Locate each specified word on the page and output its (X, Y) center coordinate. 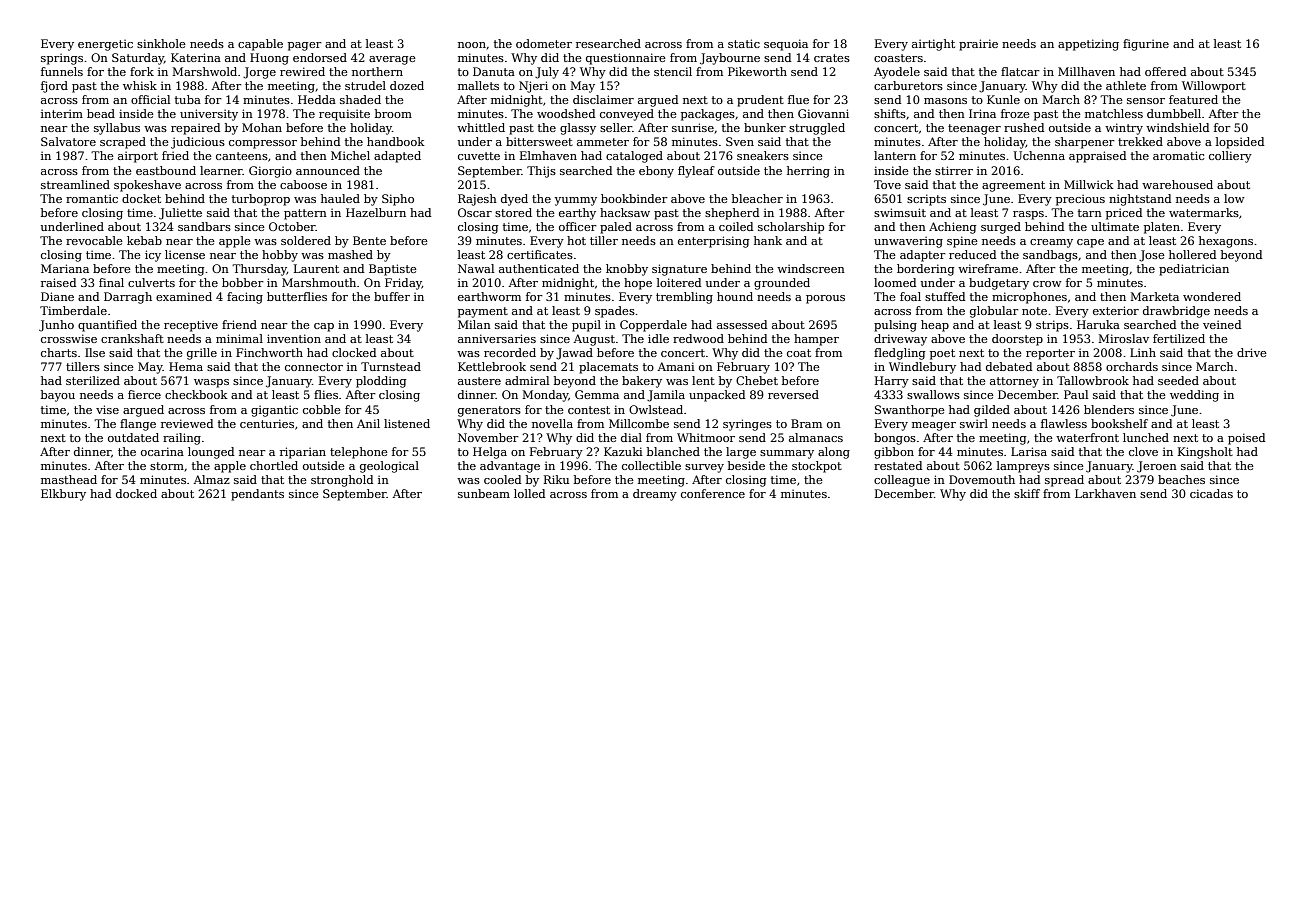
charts (59, 352)
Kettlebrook (492, 366)
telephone (359, 453)
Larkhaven (1105, 493)
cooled (502, 479)
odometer (544, 43)
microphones (1029, 298)
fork (142, 71)
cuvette (479, 156)
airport (138, 157)
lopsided (1240, 143)
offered (1165, 71)
